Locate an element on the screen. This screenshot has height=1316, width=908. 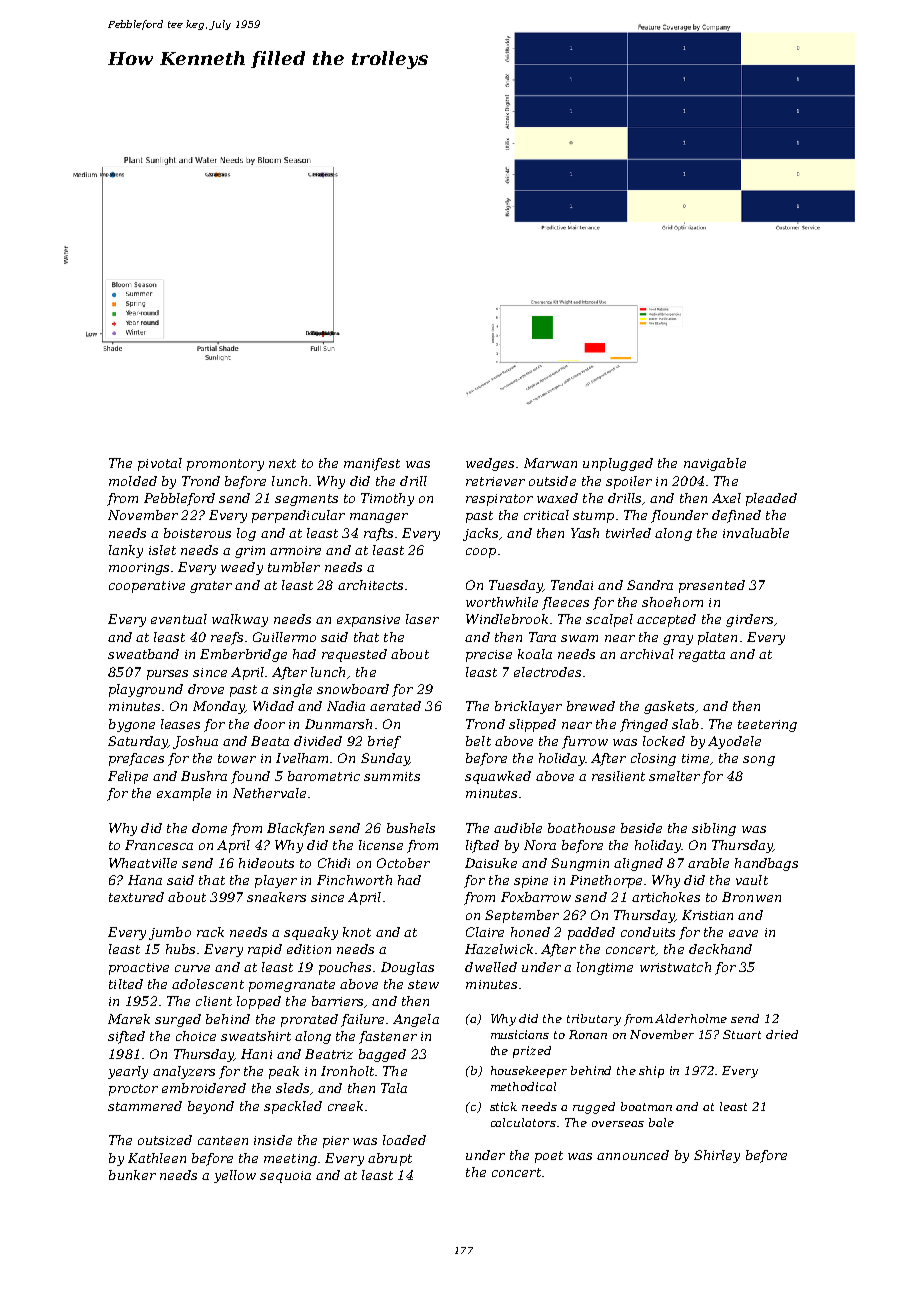
Hazelwick is located at coordinates (499, 949).
